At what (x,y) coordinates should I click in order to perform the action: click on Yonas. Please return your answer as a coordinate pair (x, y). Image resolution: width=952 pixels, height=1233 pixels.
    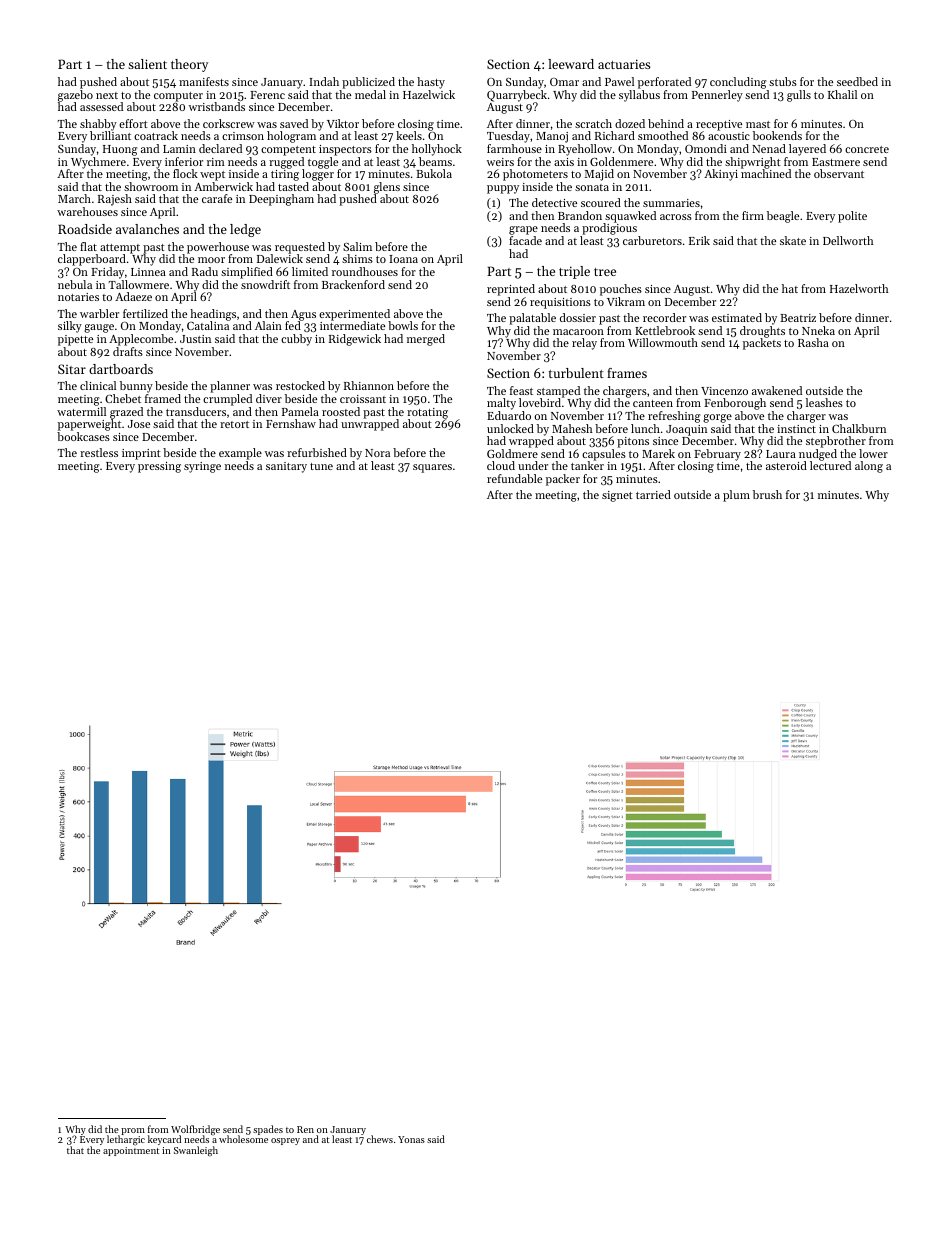
    Looking at the image, I should click on (411, 1139).
